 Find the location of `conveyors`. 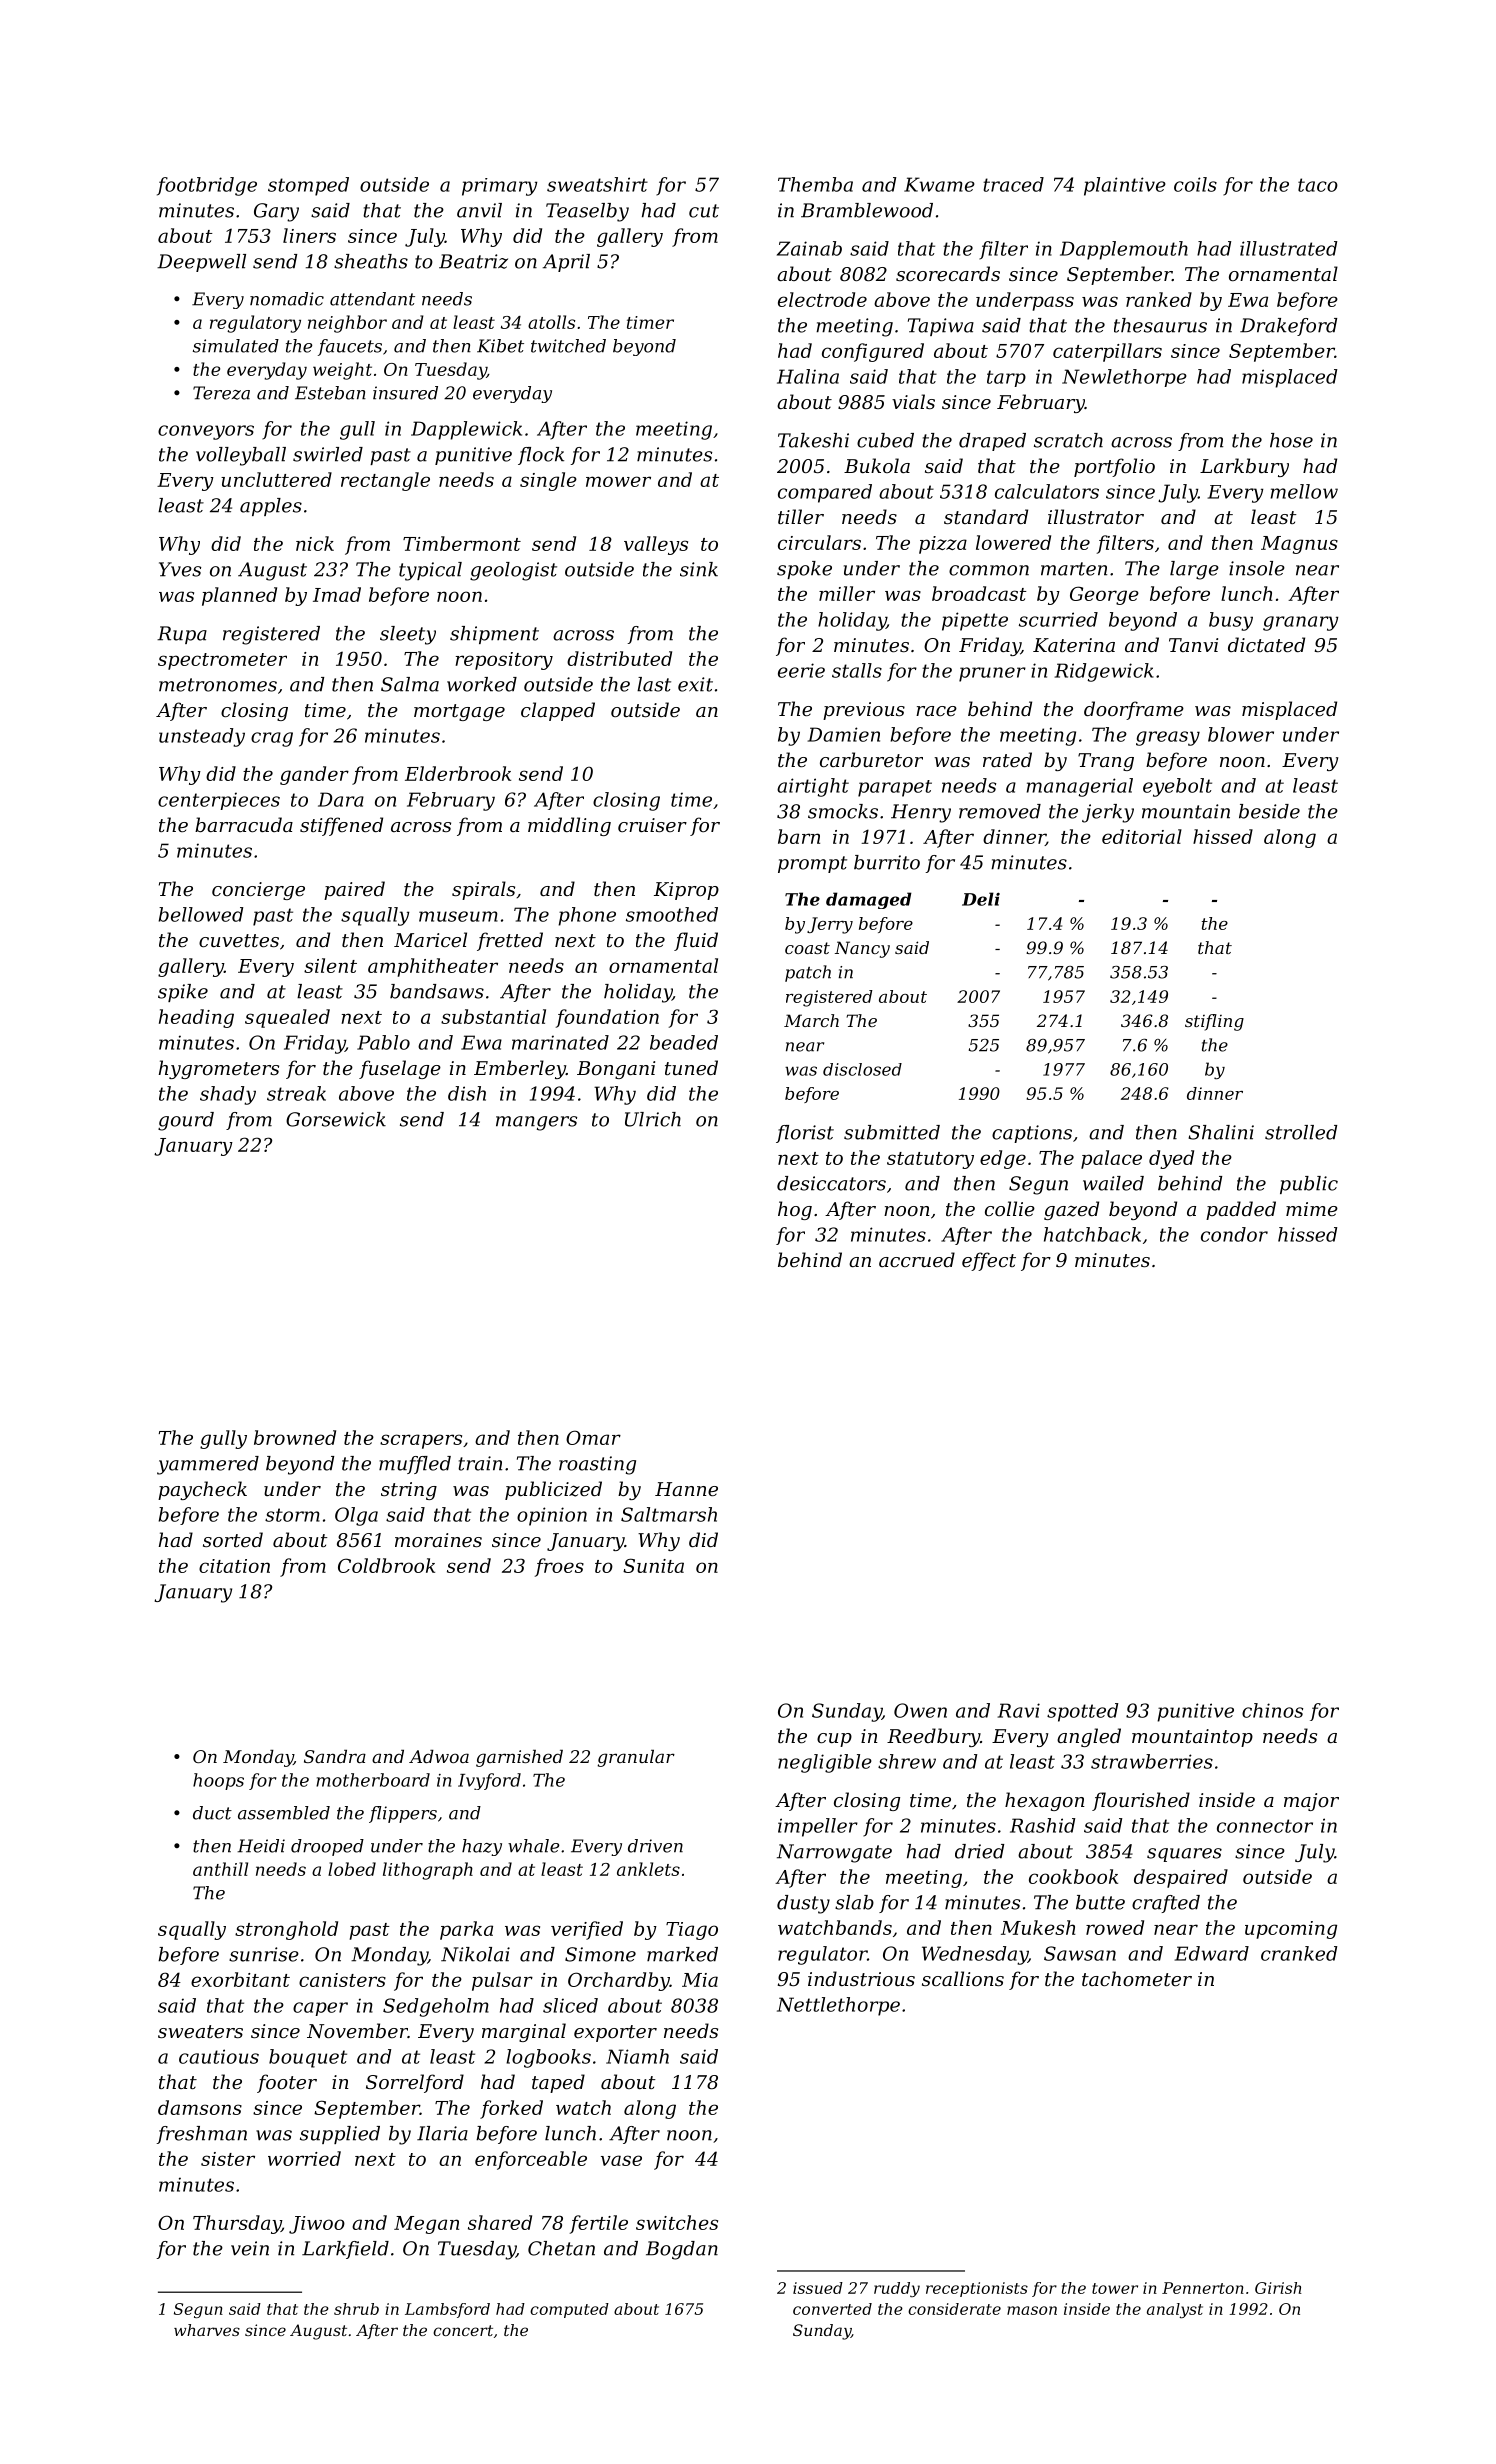

conveyors is located at coordinates (206, 432).
